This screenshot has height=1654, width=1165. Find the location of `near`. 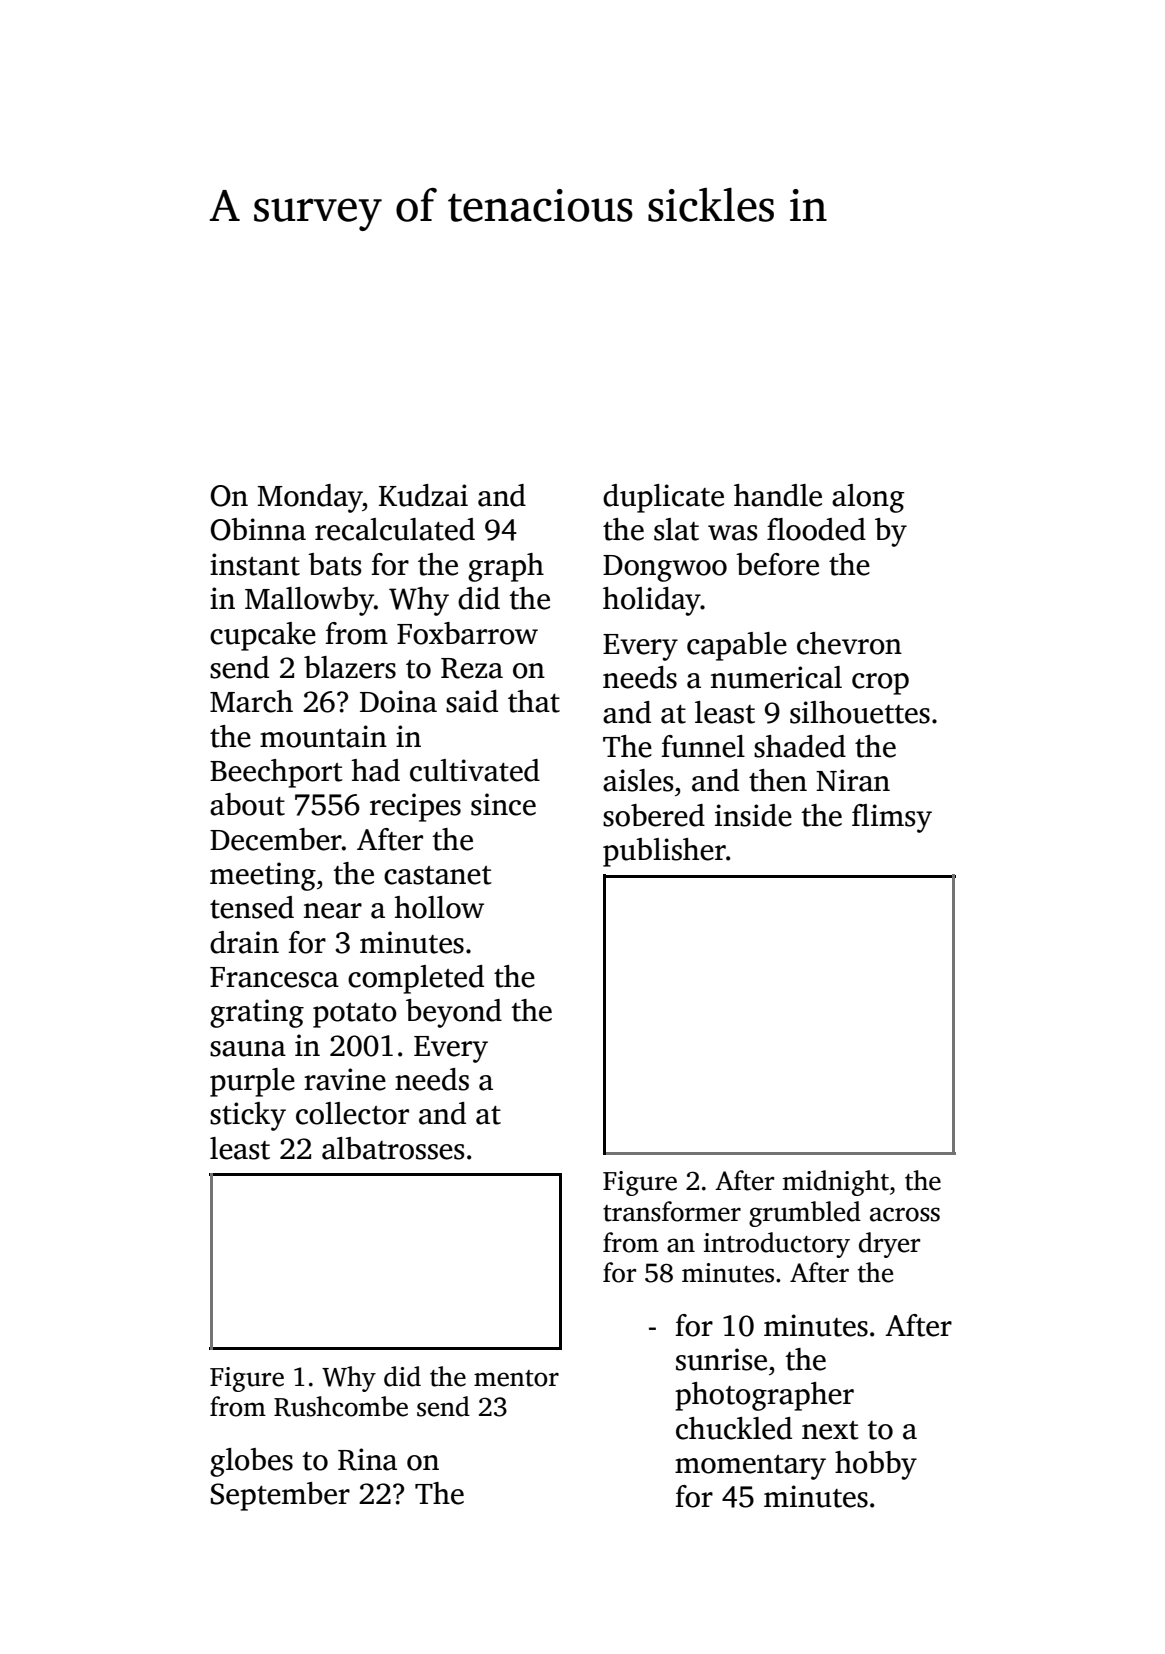

near is located at coordinates (333, 911).
